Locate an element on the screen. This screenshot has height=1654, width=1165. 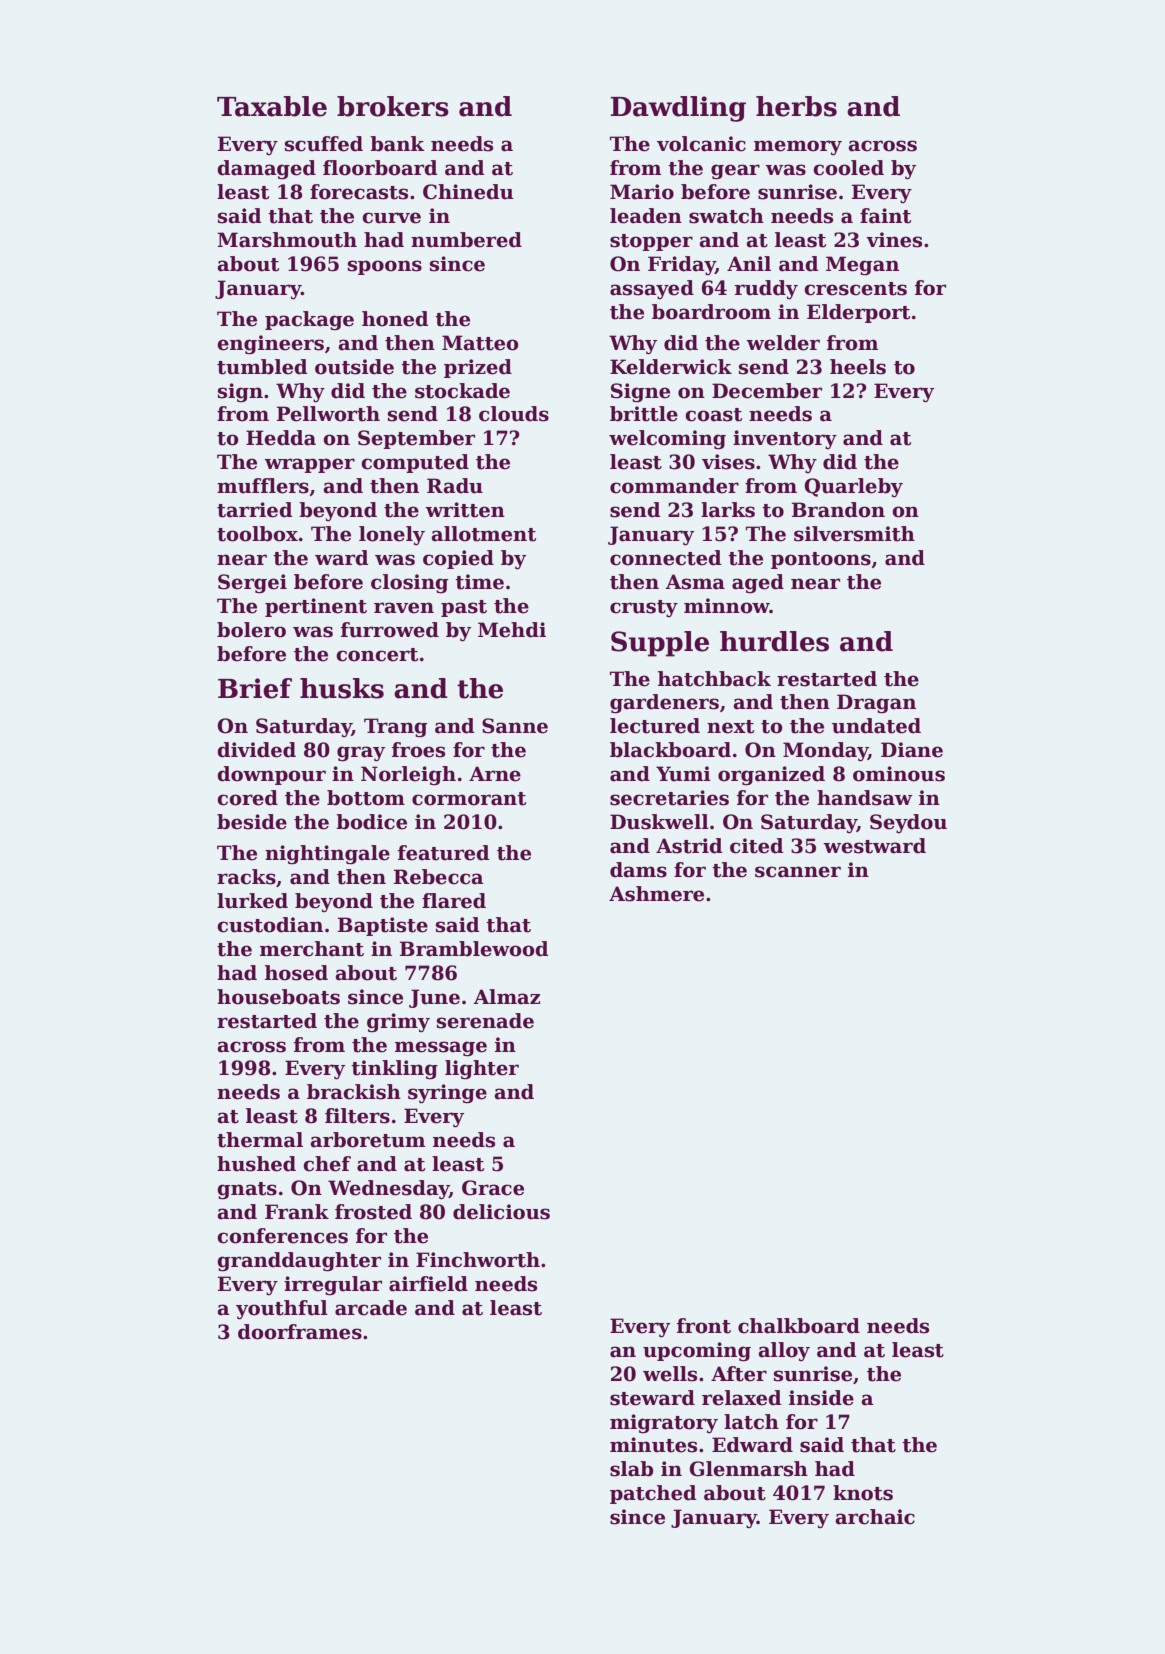
slab is located at coordinates (631, 1469).
